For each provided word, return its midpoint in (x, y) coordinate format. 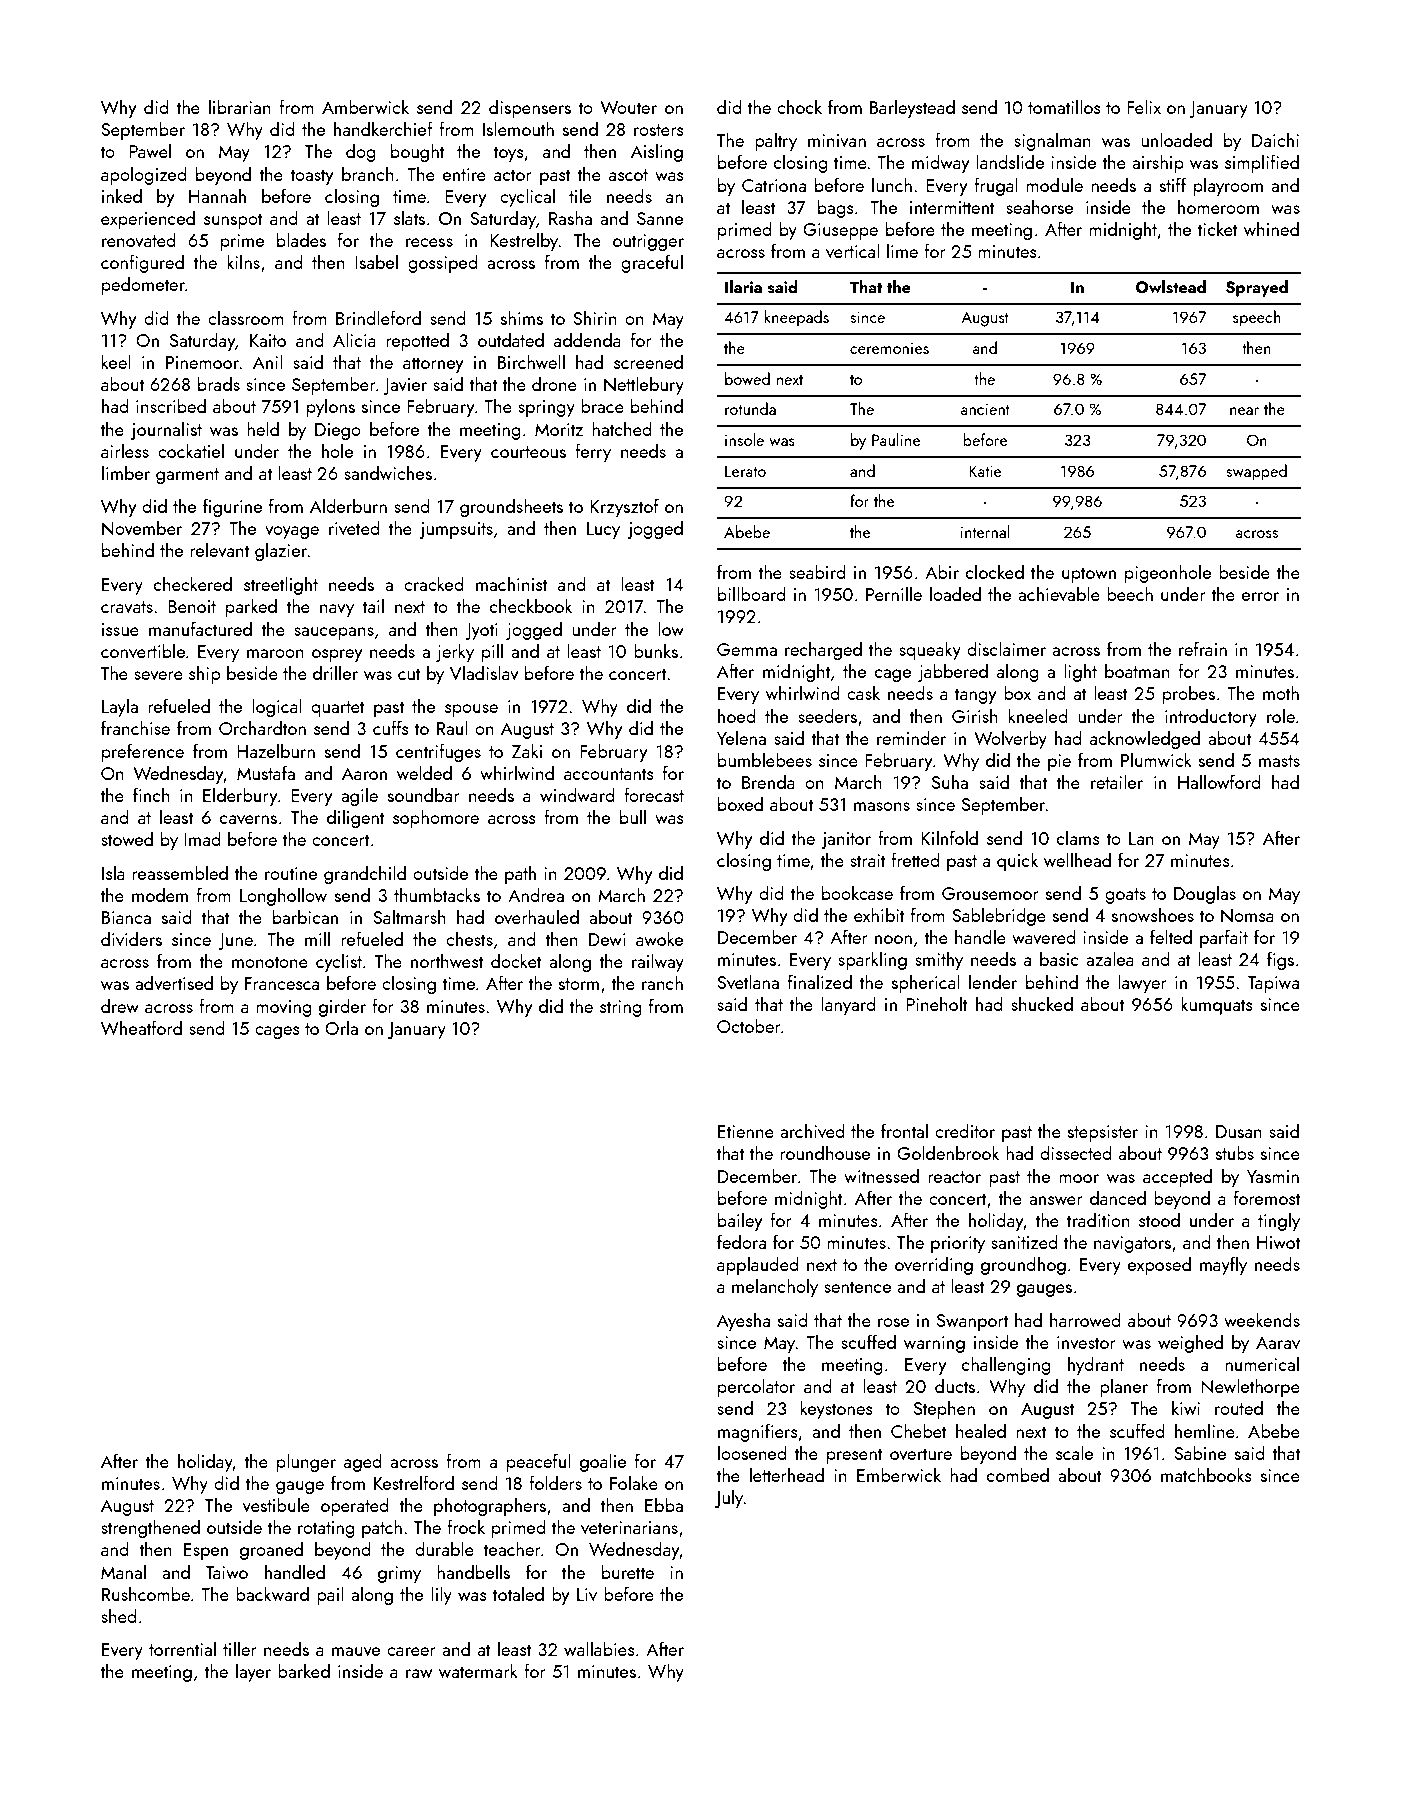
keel (116, 361)
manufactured (200, 628)
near (1244, 411)
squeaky (930, 650)
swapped (1256, 472)
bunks (656, 650)
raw (419, 1673)
